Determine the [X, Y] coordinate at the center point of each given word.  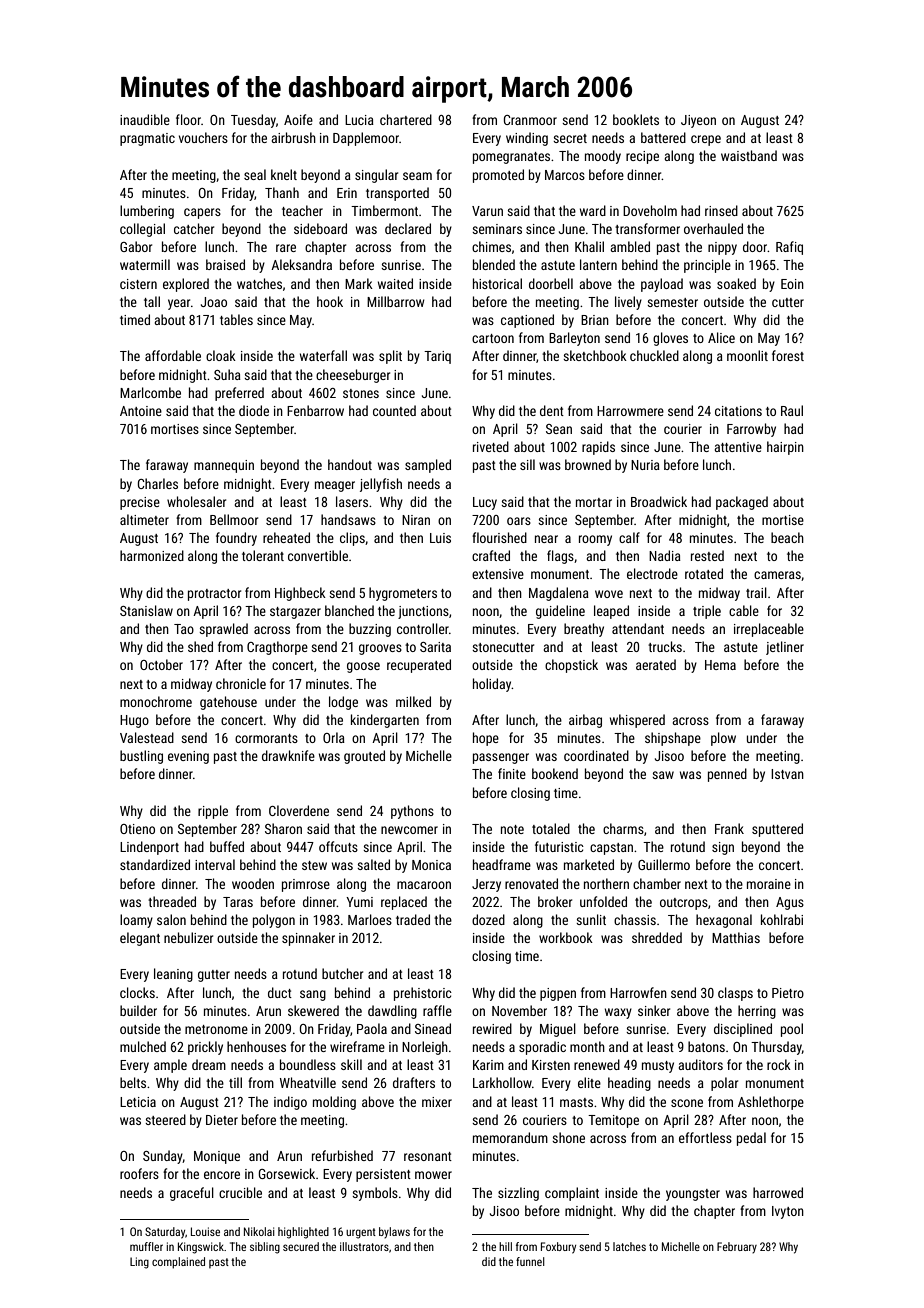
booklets [636, 119]
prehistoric [423, 994]
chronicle [241, 683]
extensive [498, 574]
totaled [551, 828]
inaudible [145, 119]
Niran [416, 520]
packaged [742, 503]
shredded [657, 937]
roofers [139, 1173]
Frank [729, 828]
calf [629, 537]
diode [254, 410]
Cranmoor [530, 120]
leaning [173, 975]
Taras [238, 902]
